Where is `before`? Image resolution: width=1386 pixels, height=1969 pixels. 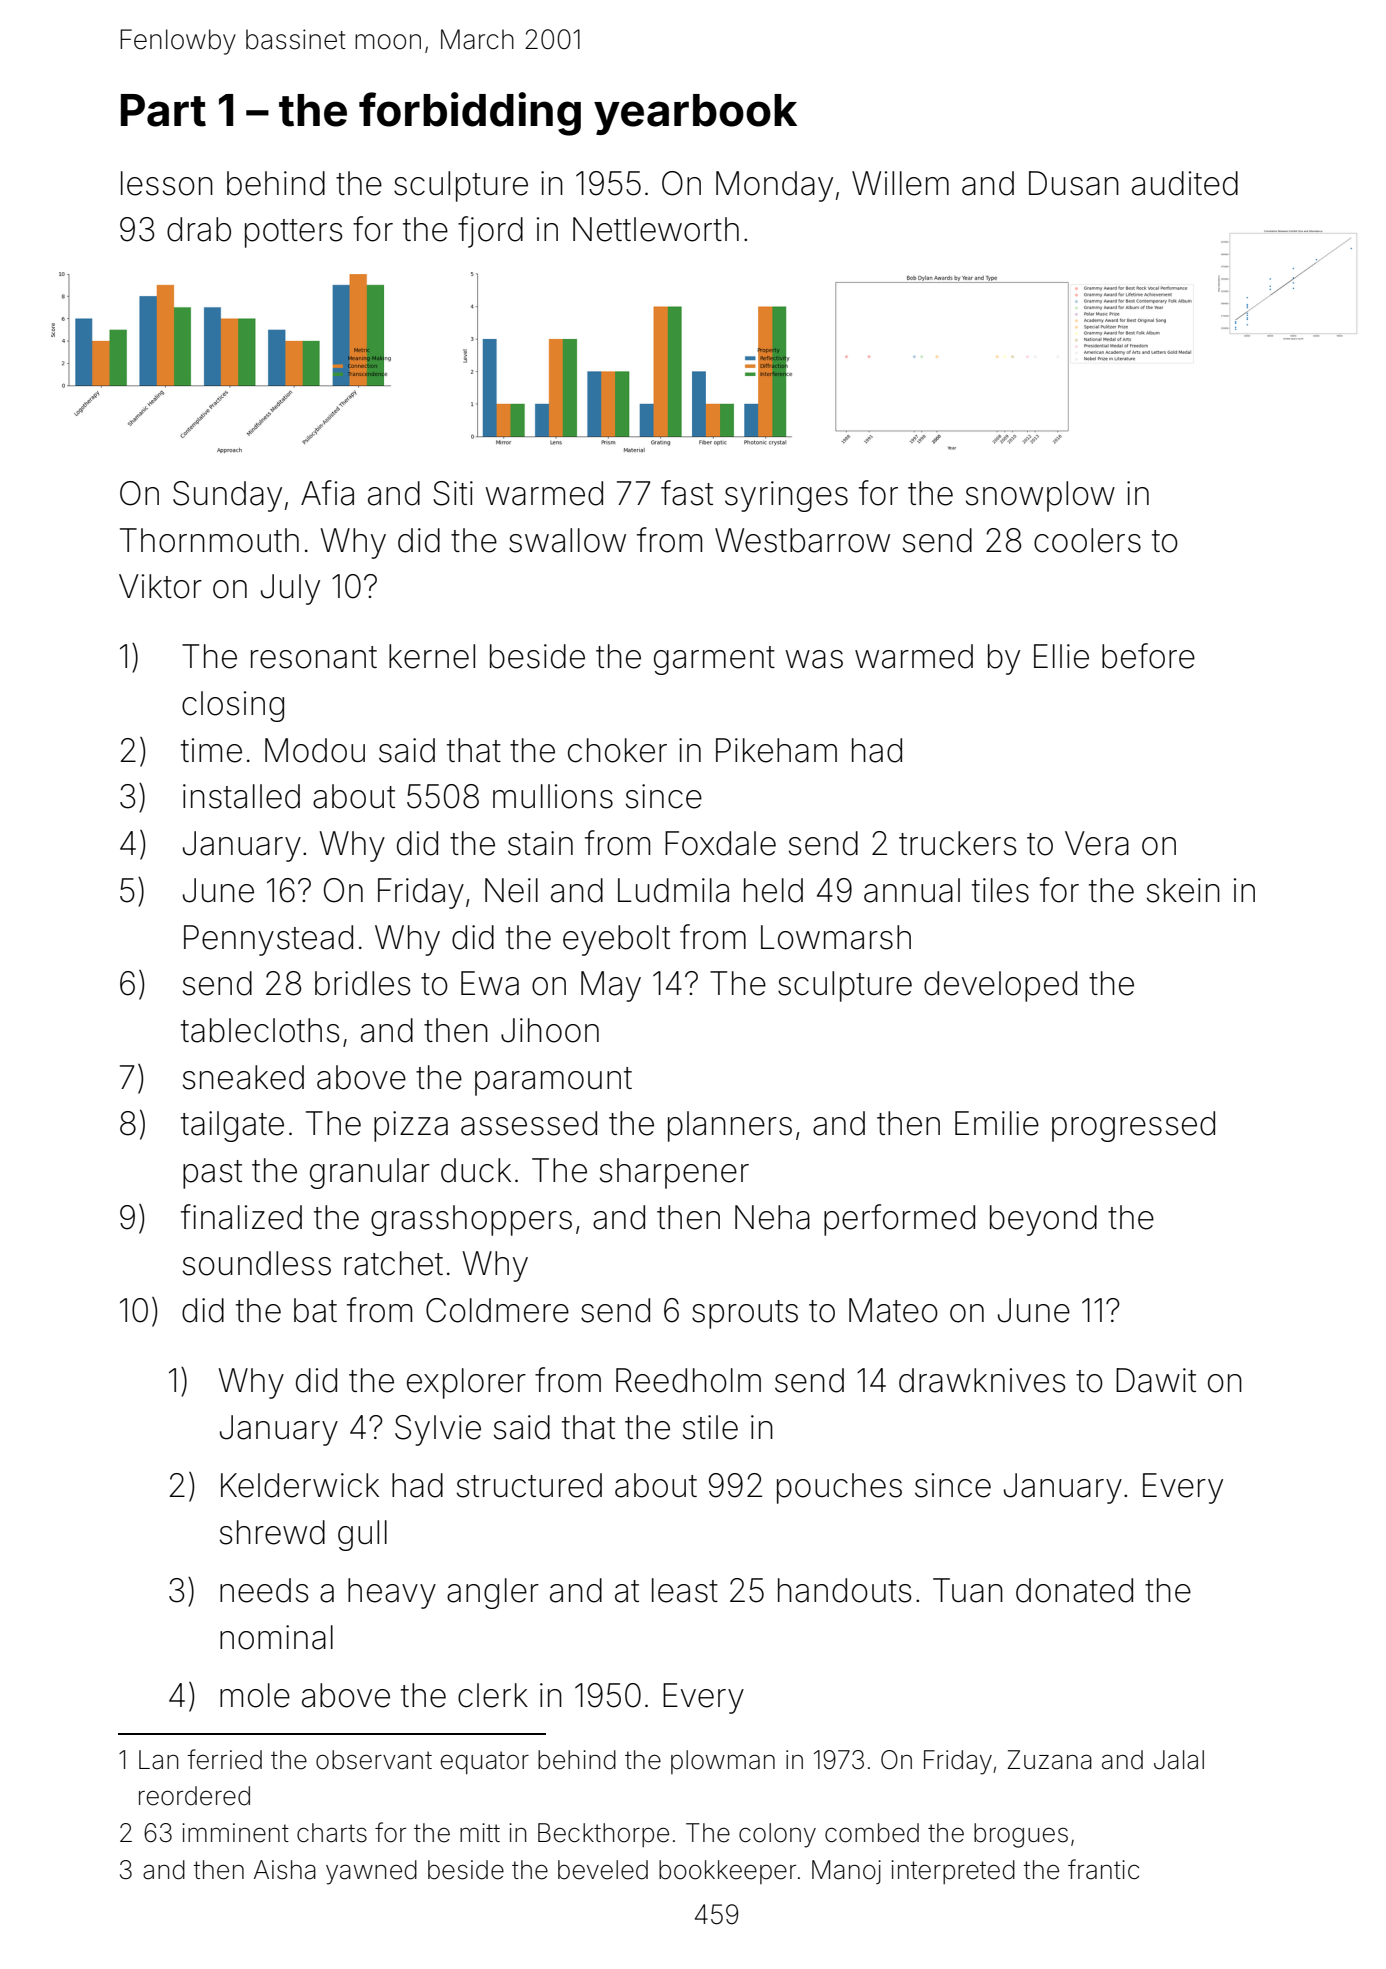
before is located at coordinates (1148, 656).
